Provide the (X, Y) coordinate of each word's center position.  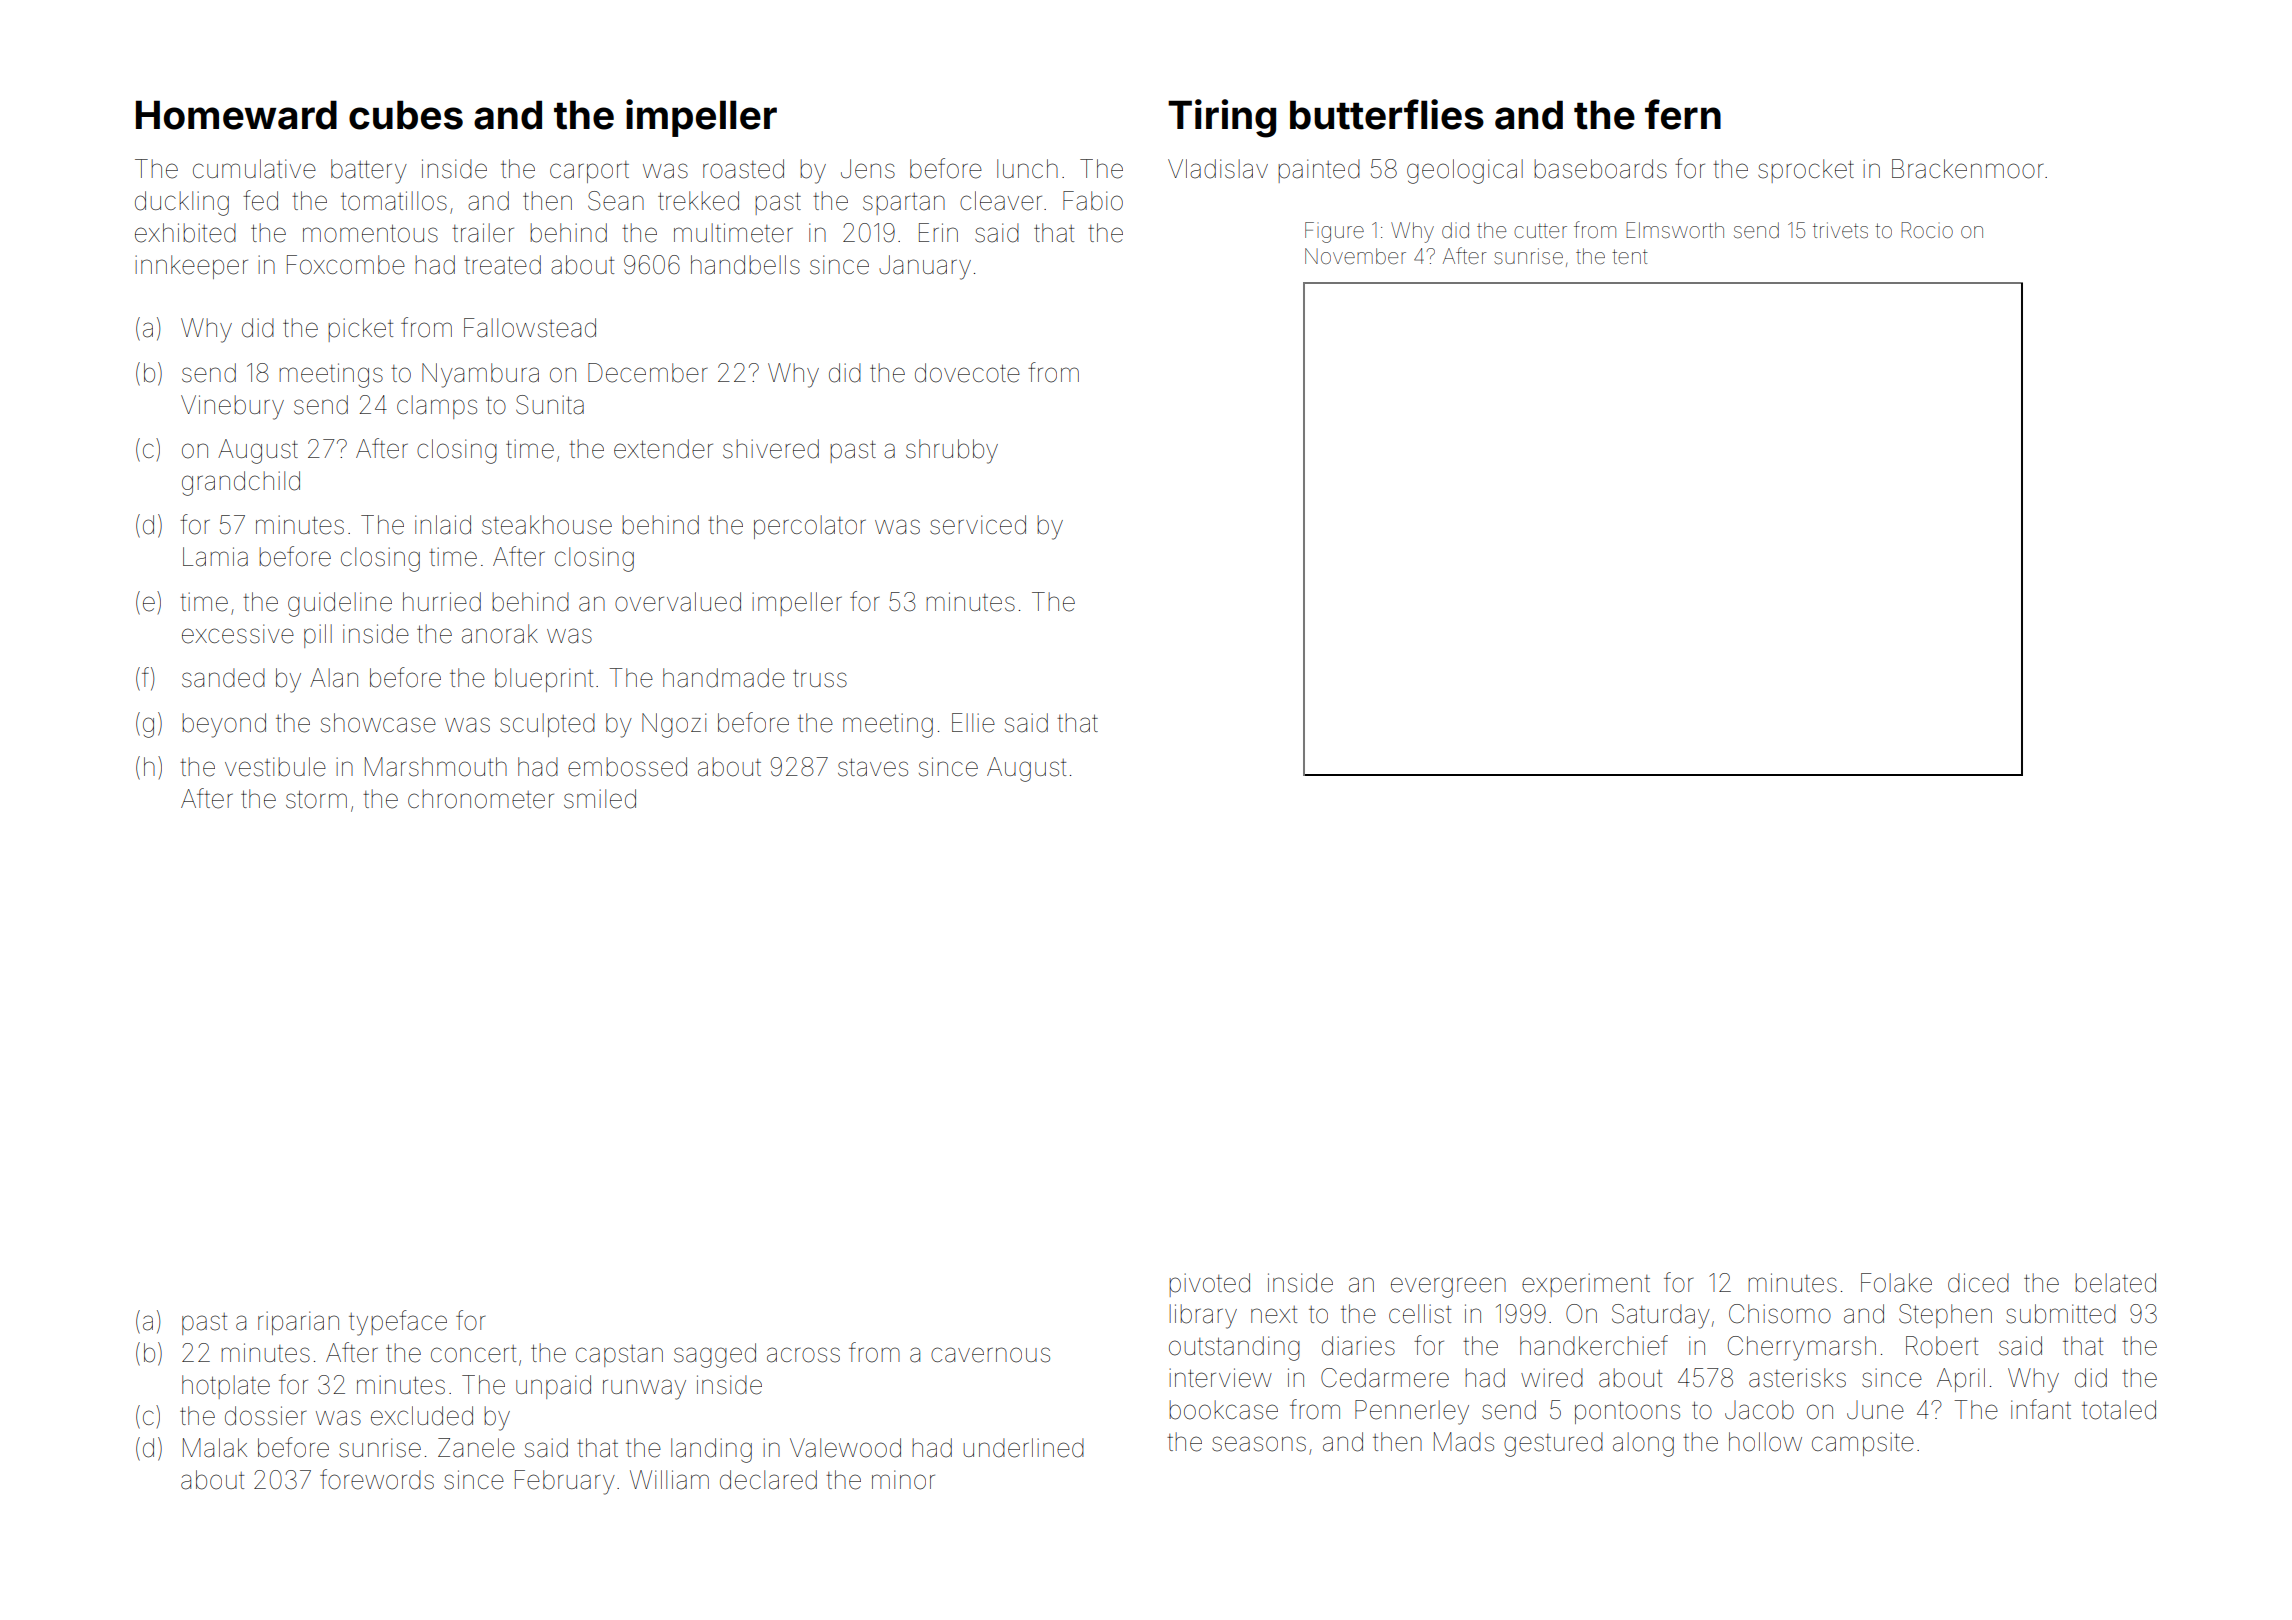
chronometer (481, 799)
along (1643, 1444)
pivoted (1209, 1285)
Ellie (973, 723)
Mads (1464, 1442)
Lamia (215, 557)
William (669, 1480)
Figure (1334, 232)
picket (360, 330)
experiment (1586, 1285)
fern (1683, 114)
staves (873, 767)
